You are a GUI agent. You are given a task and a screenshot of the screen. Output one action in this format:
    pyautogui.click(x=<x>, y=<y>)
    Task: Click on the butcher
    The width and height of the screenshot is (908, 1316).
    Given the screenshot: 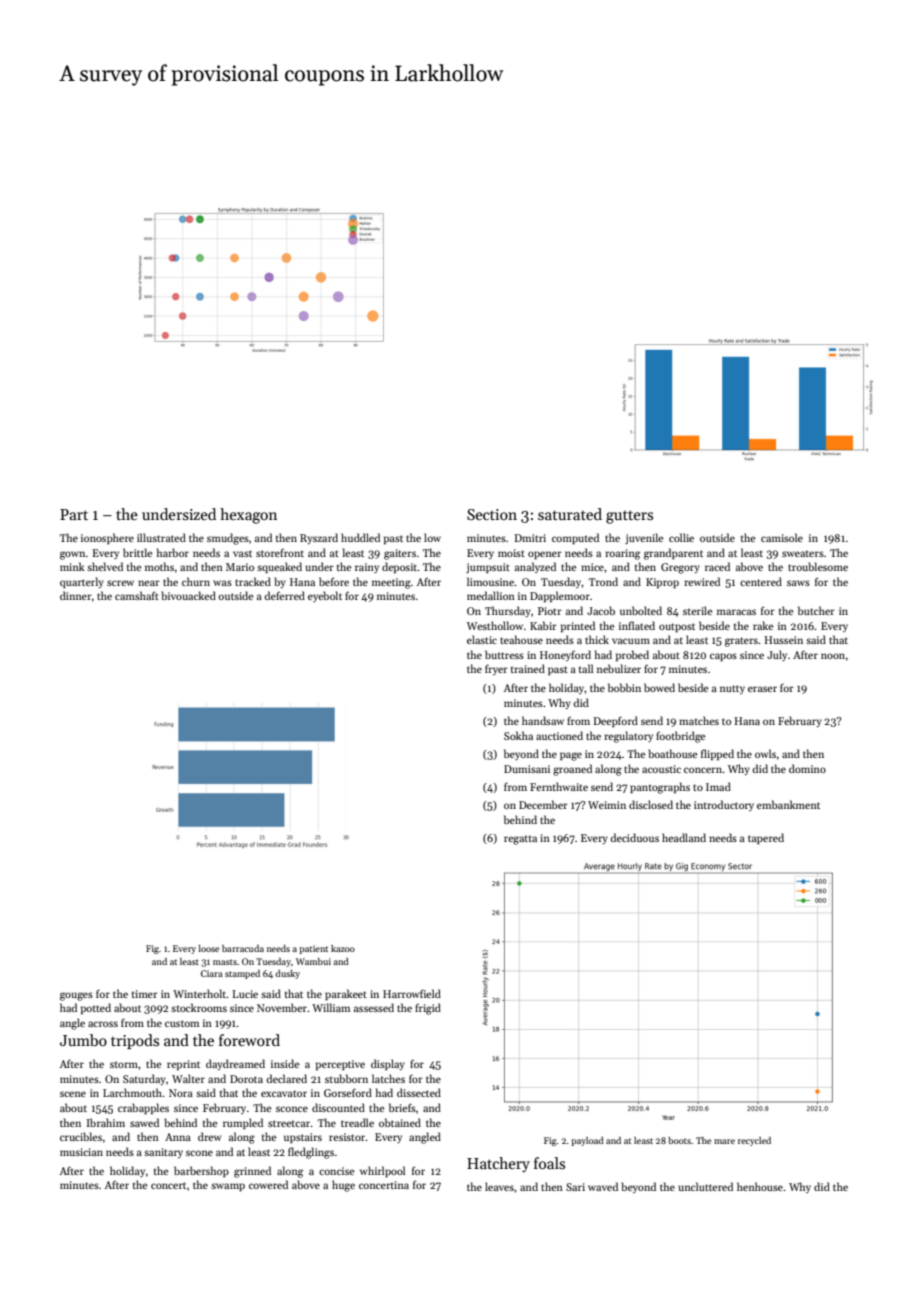 What is the action you would take?
    pyautogui.click(x=816, y=610)
